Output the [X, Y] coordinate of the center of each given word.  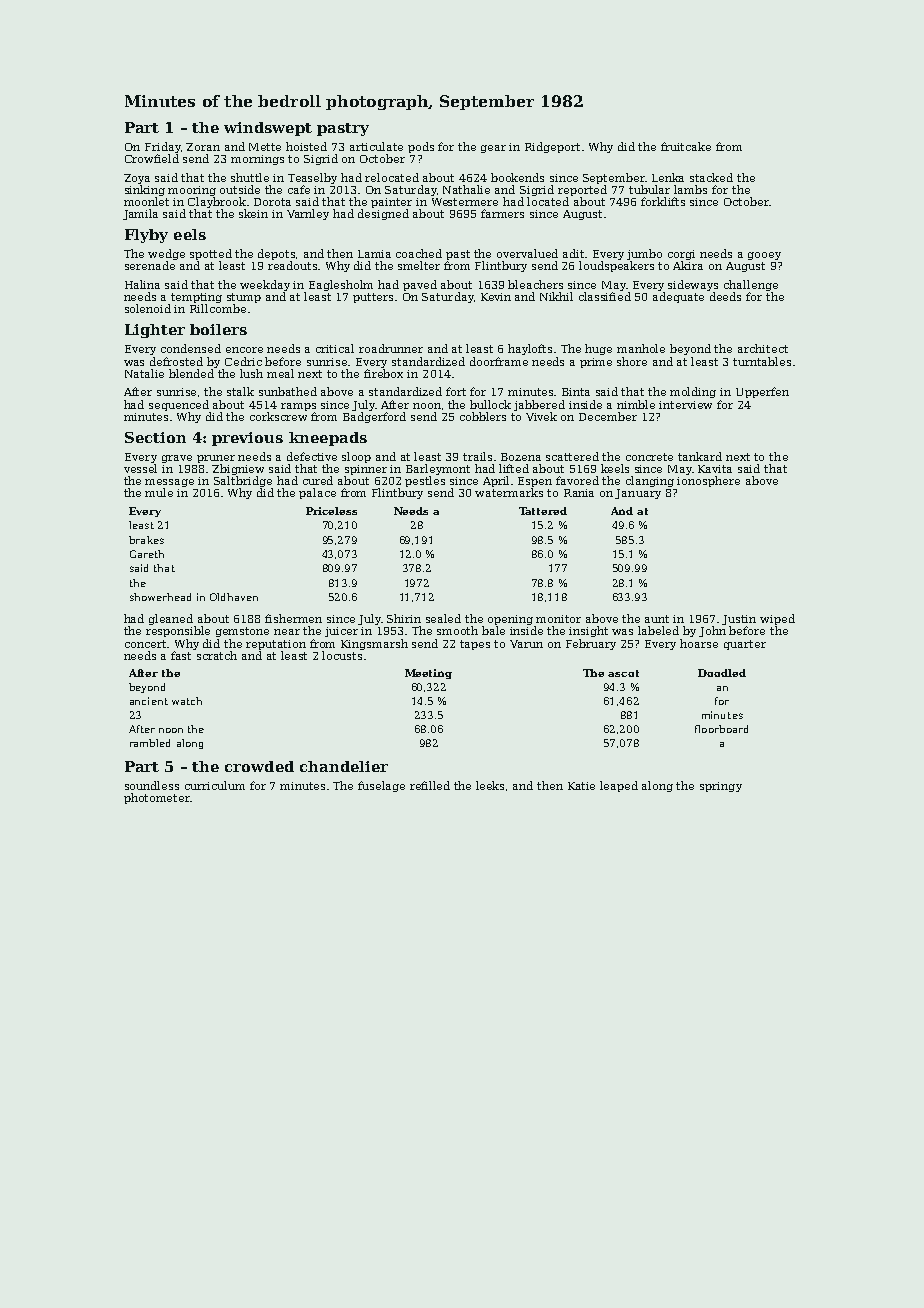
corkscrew [278, 416]
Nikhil [556, 296]
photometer [157, 798]
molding [693, 392]
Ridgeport [552, 147]
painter [391, 203]
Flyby [146, 236]
